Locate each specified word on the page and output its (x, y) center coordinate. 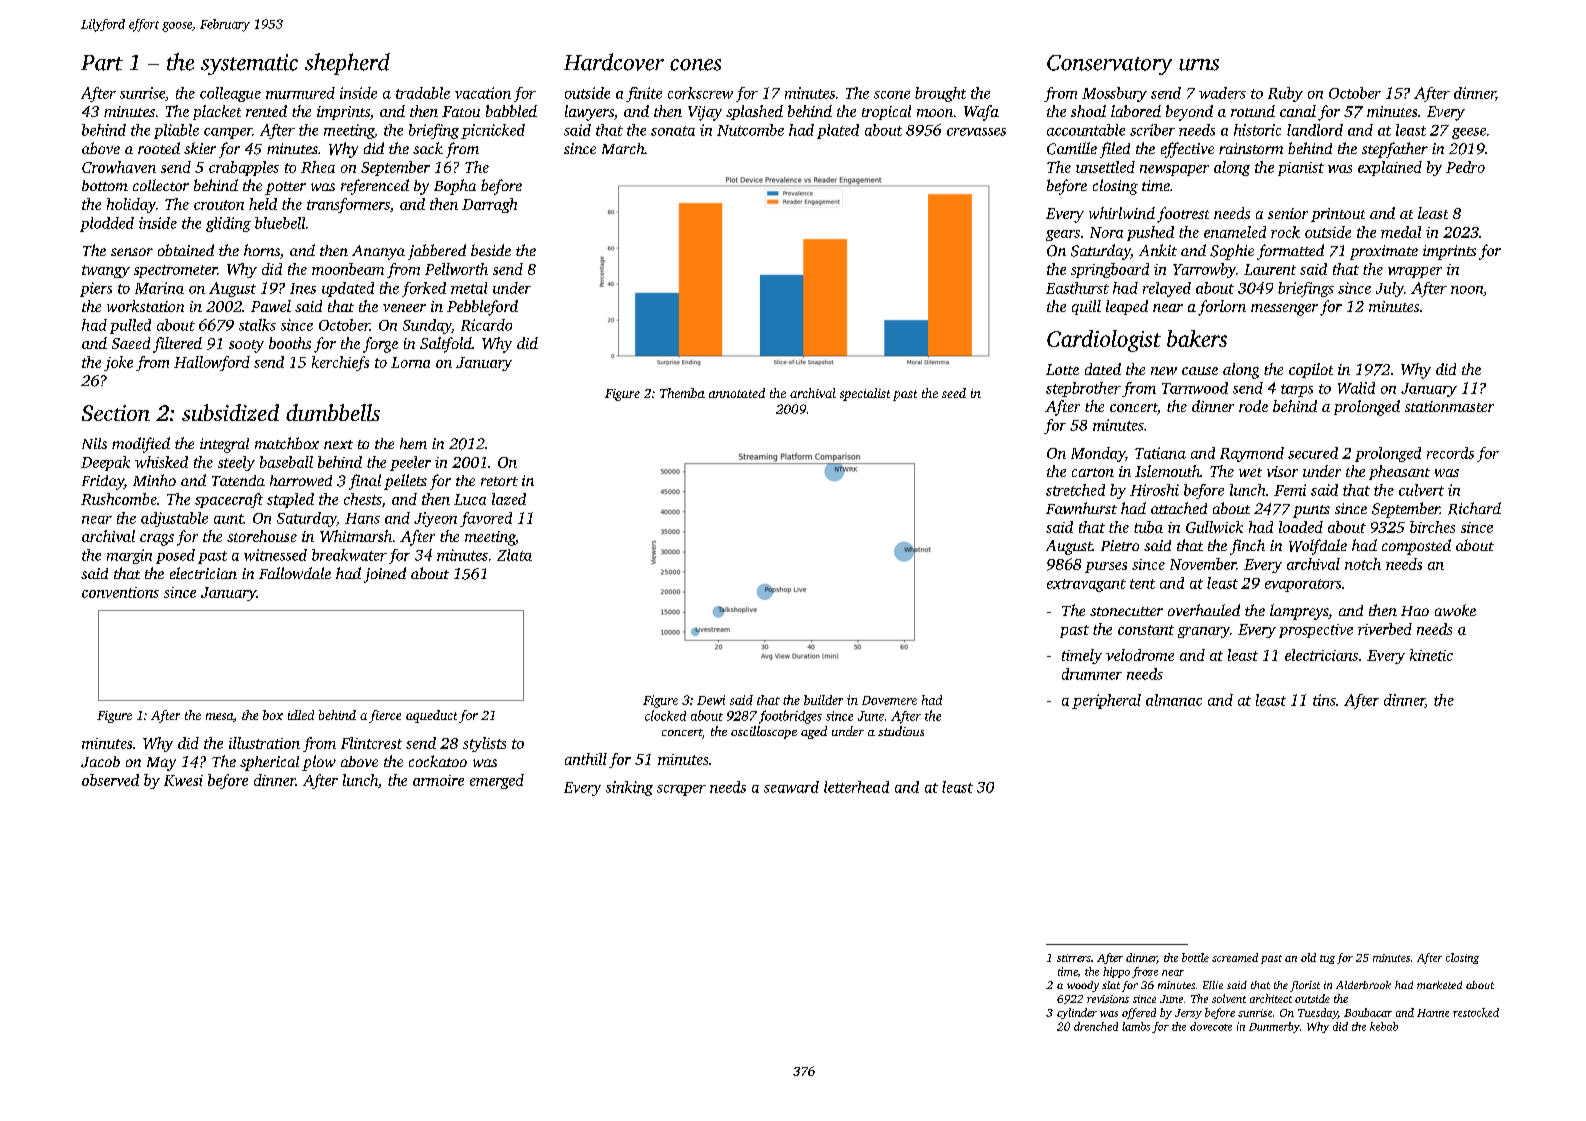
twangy (106, 271)
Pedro (1465, 167)
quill (1086, 307)
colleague (230, 94)
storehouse (262, 536)
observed (110, 780)
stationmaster (1449, 406)
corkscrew (700, 93)
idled (301, 715)
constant (1146, 630)
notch (1363, 564)
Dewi (711, 700)
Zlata (514, 555)
